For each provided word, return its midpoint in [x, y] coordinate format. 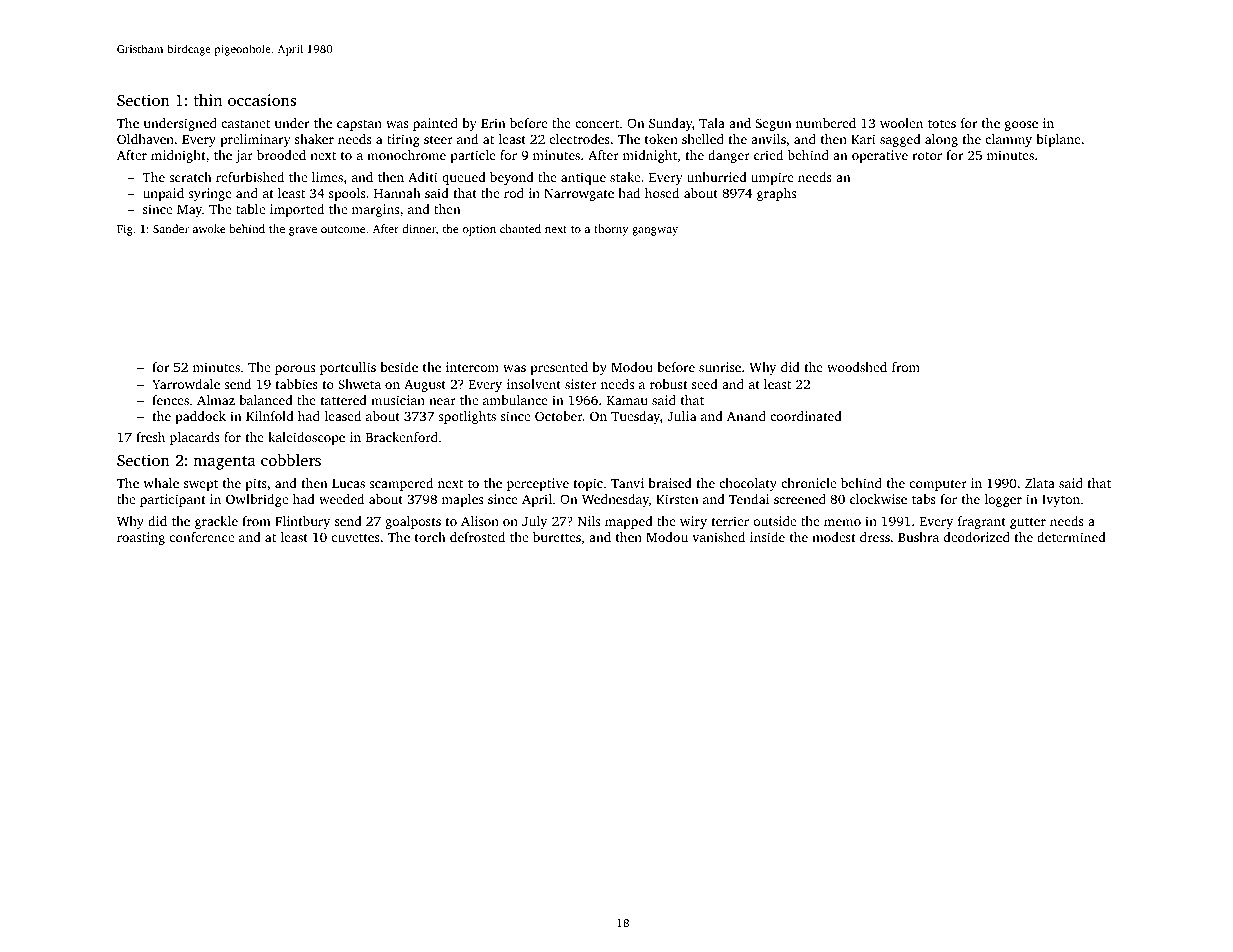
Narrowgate [579, 195]
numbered [826, 123]
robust [669, 384]
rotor [927, 156]
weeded [341, 499]
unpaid [163, 194]
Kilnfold [270, 416]
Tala [712, 123]
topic [588, 484]
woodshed [857, 367]
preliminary [255, 140]
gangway [655, 231]
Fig [125, 230]
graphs [776, 194]
